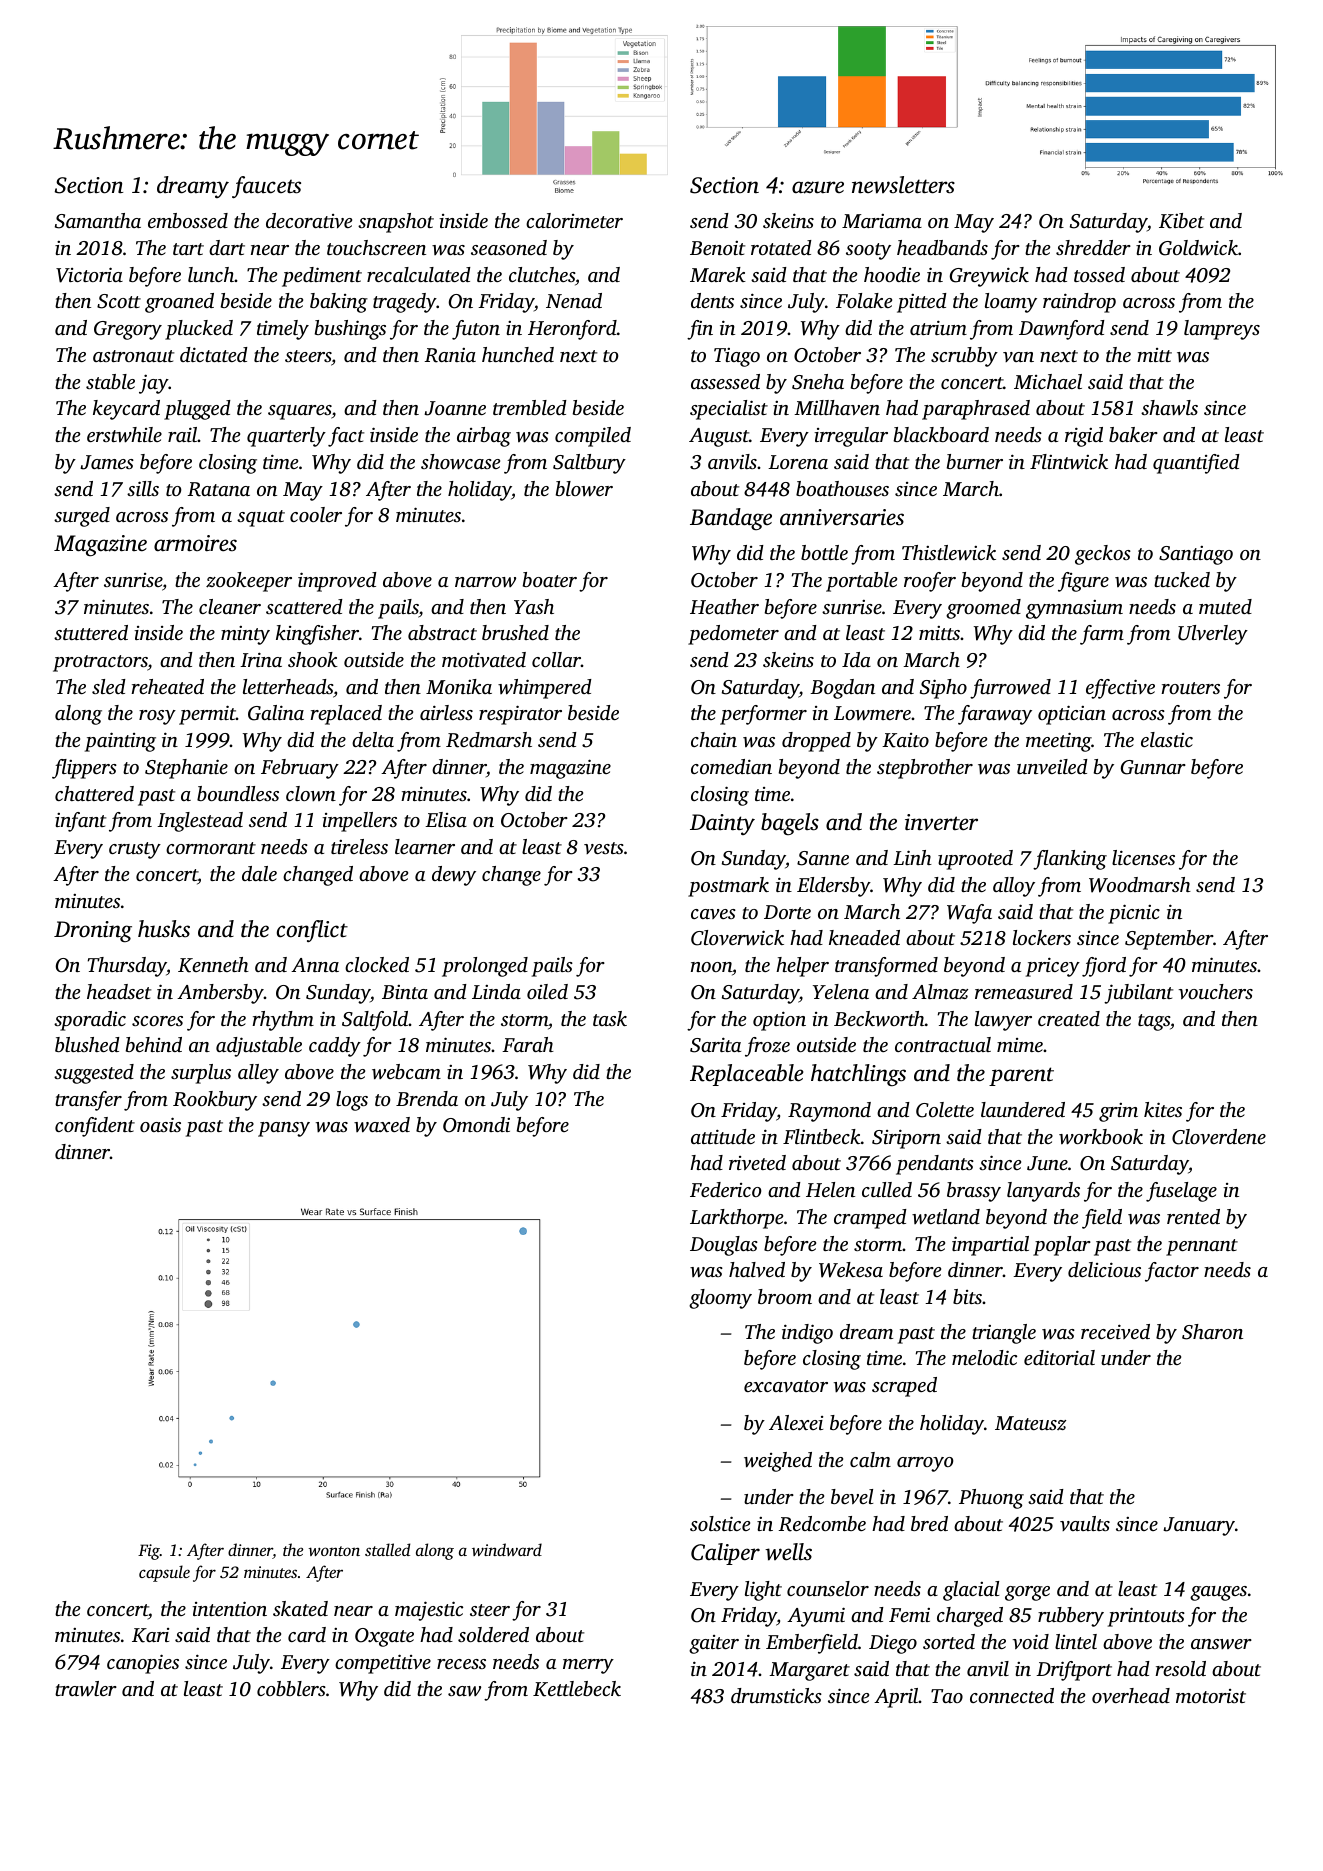 This document has height=1871, width=1323. What do you see at coordinates (86, 1689) in the document?
I see `trawler` at bounding box center [86, 1689].
